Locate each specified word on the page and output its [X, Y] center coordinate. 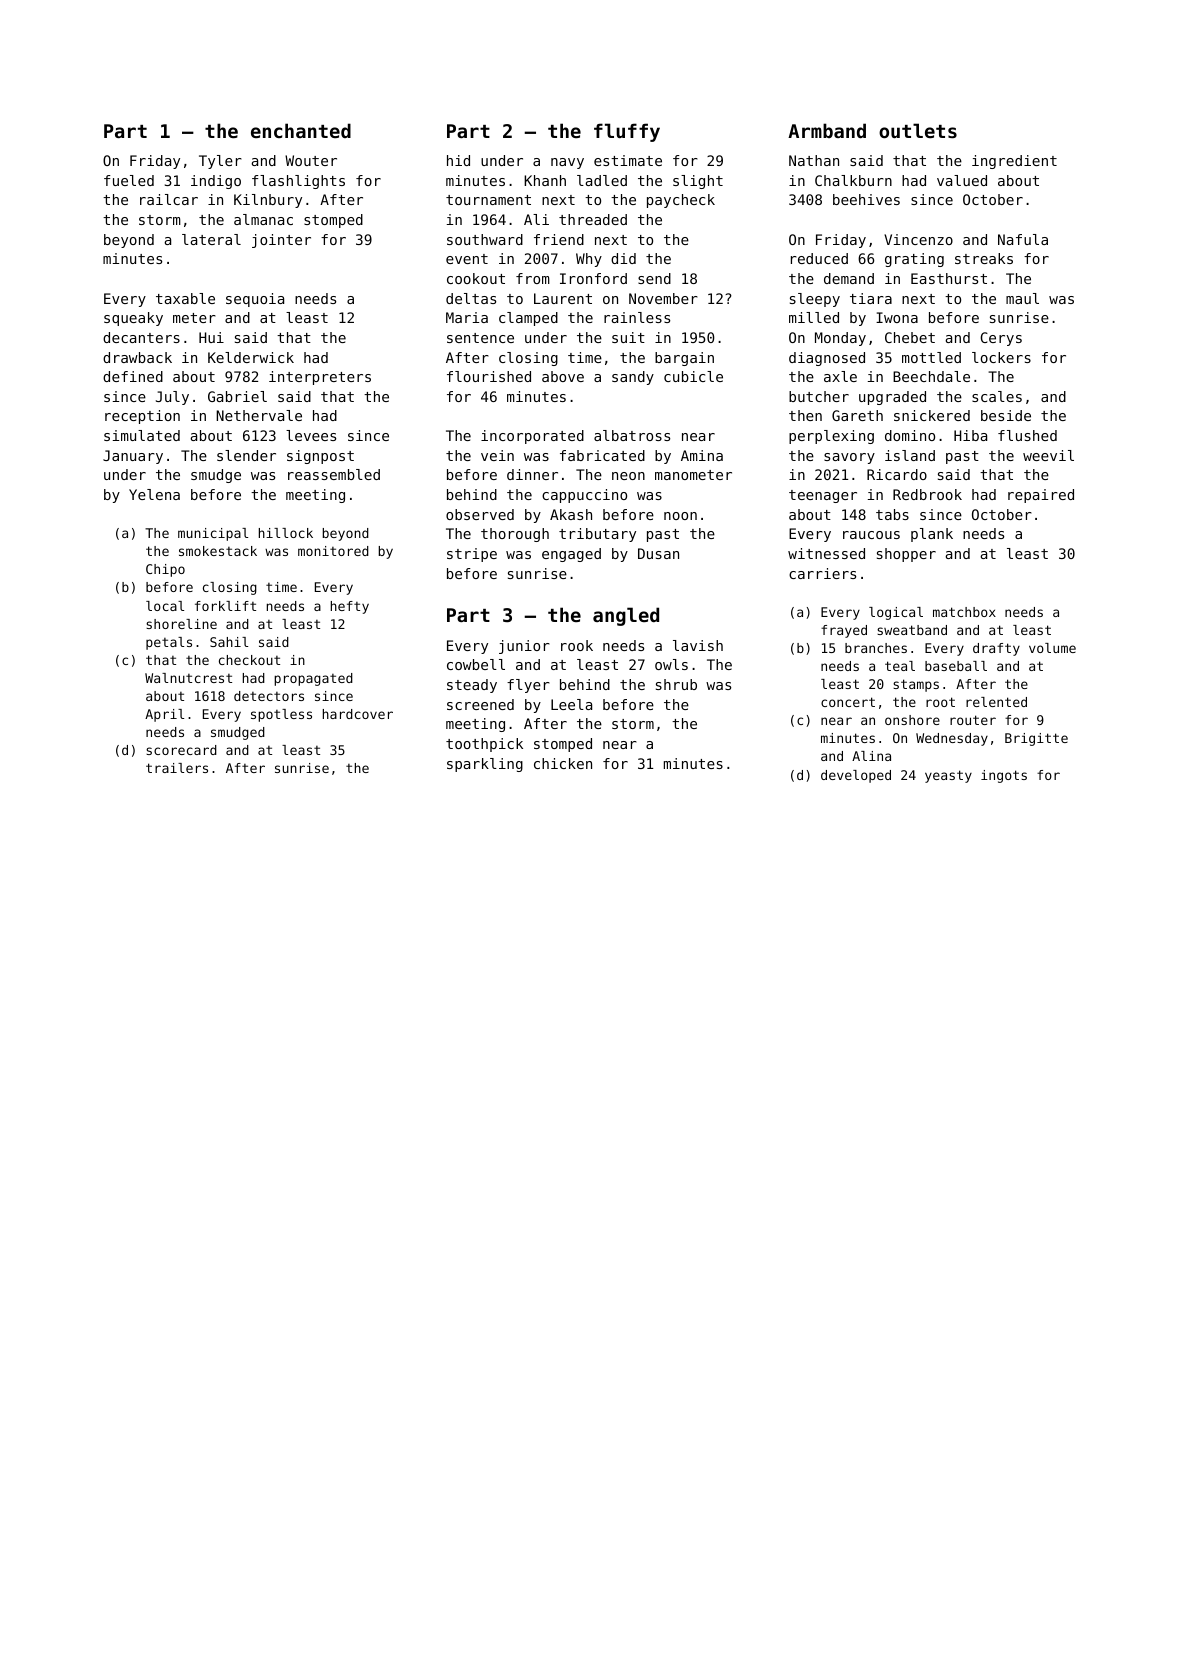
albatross [632, 435]
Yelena [154, 494]
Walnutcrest [188, 678]
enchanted [301, 130]
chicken [563, 763]
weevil [1048, 455]
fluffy [627, 132]
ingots [1004, 776]
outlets [918, 131]
